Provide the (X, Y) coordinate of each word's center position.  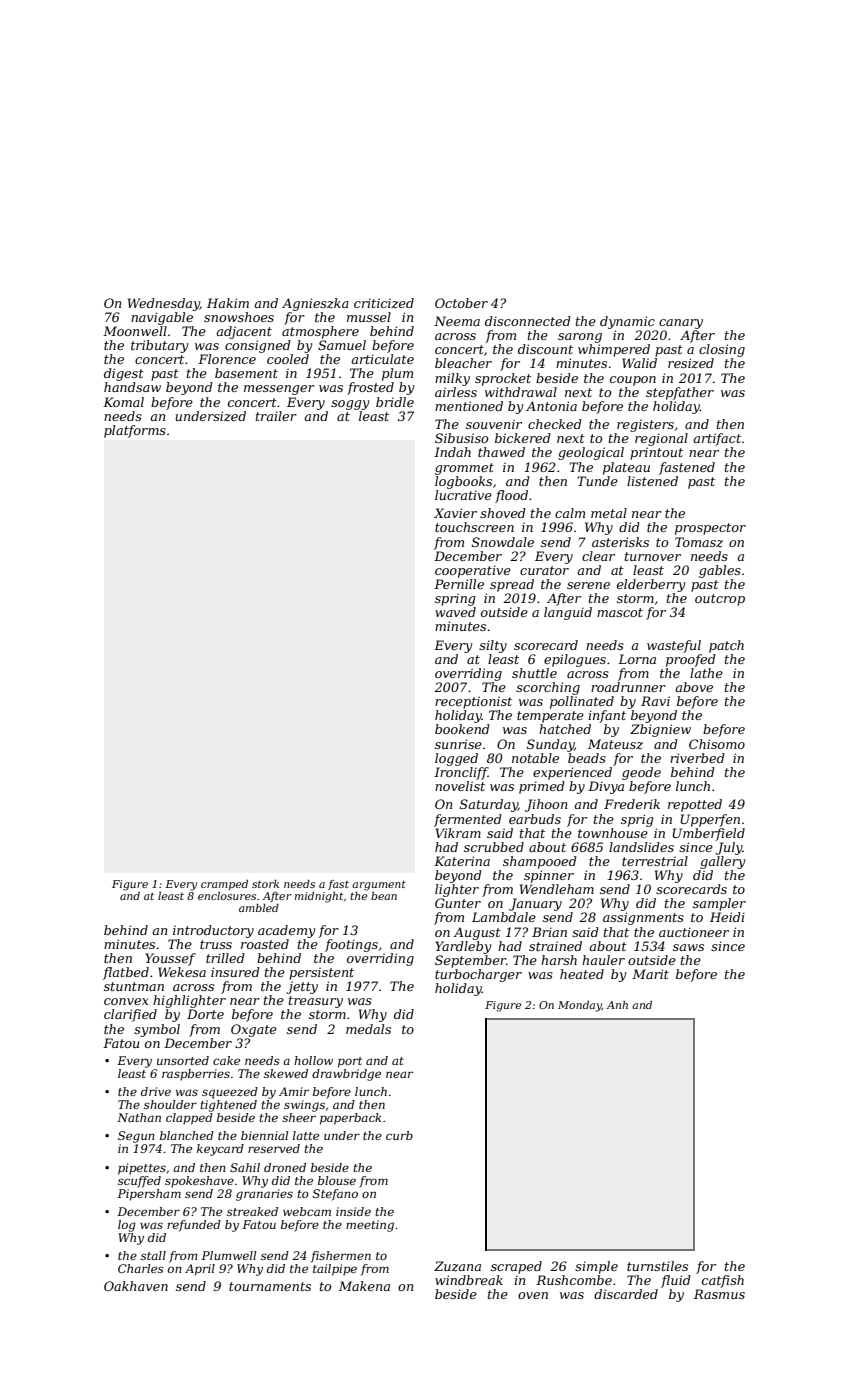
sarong (580, 338)
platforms (135, 431)
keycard (220, 1150)
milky (452, 379)
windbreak (469, 1280)
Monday (580, 1006)
